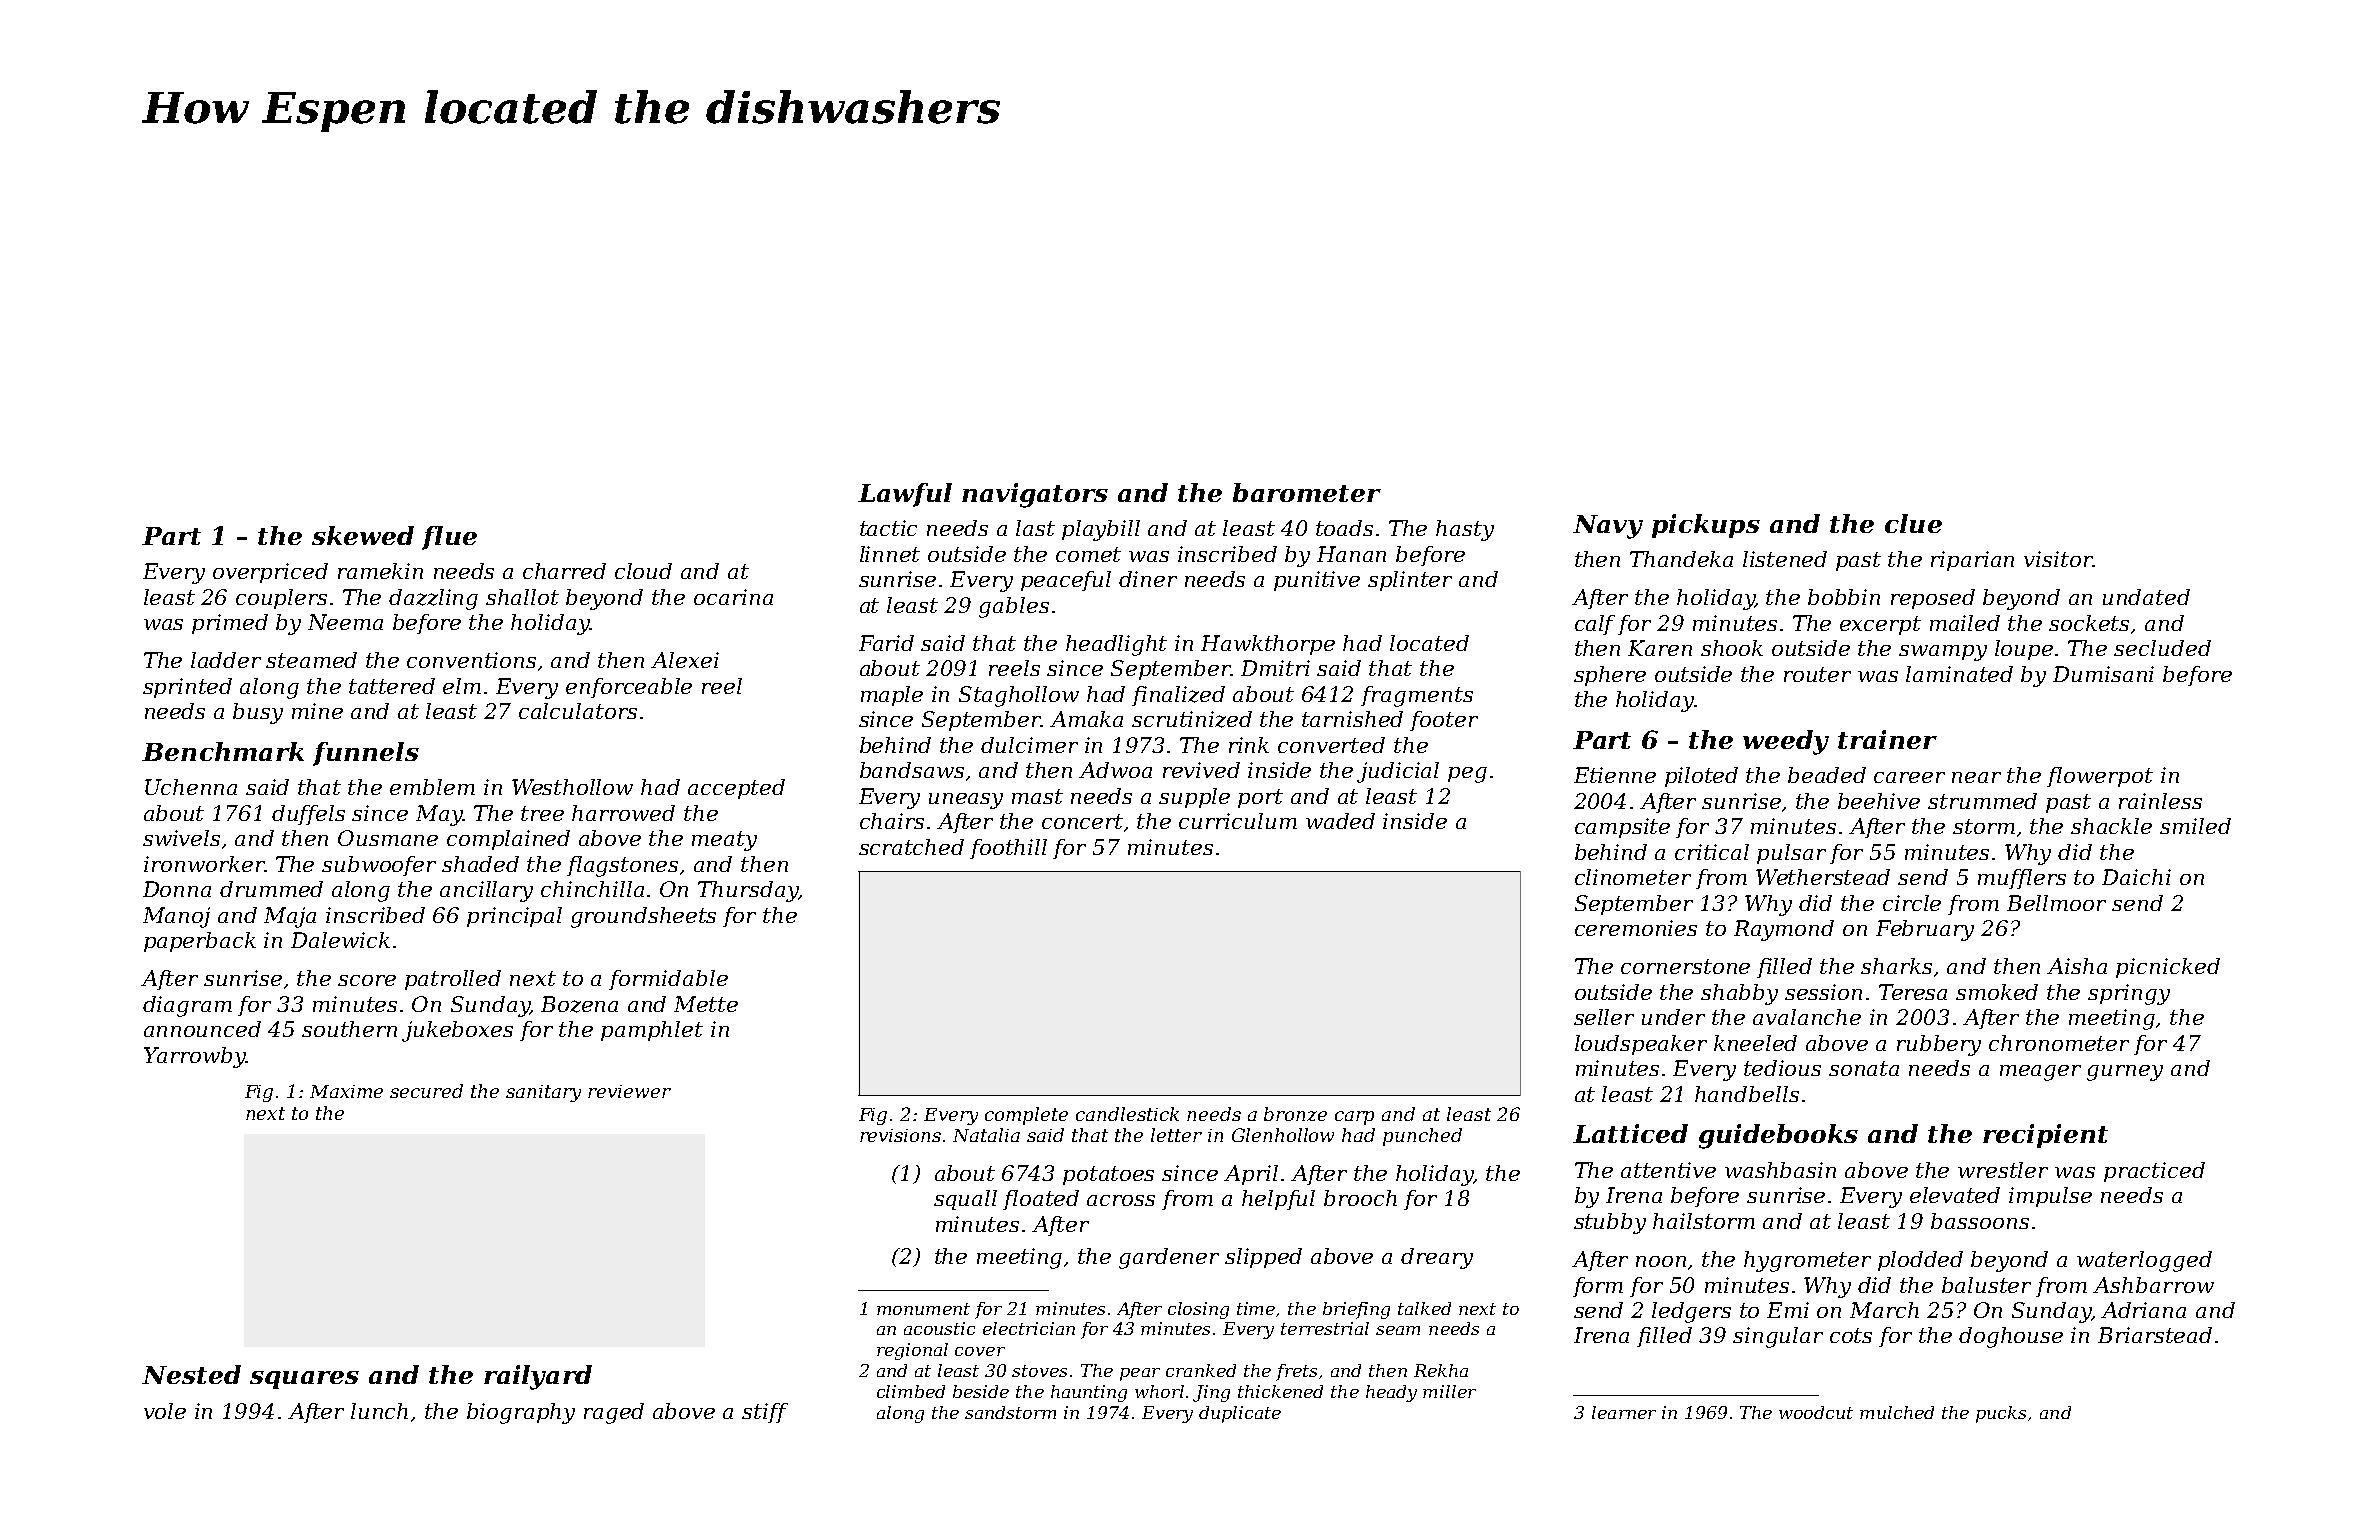 Image resolution: width=2380 pixels, height=1540 pixels. I want to click on learner, so click(1624, 1412).
